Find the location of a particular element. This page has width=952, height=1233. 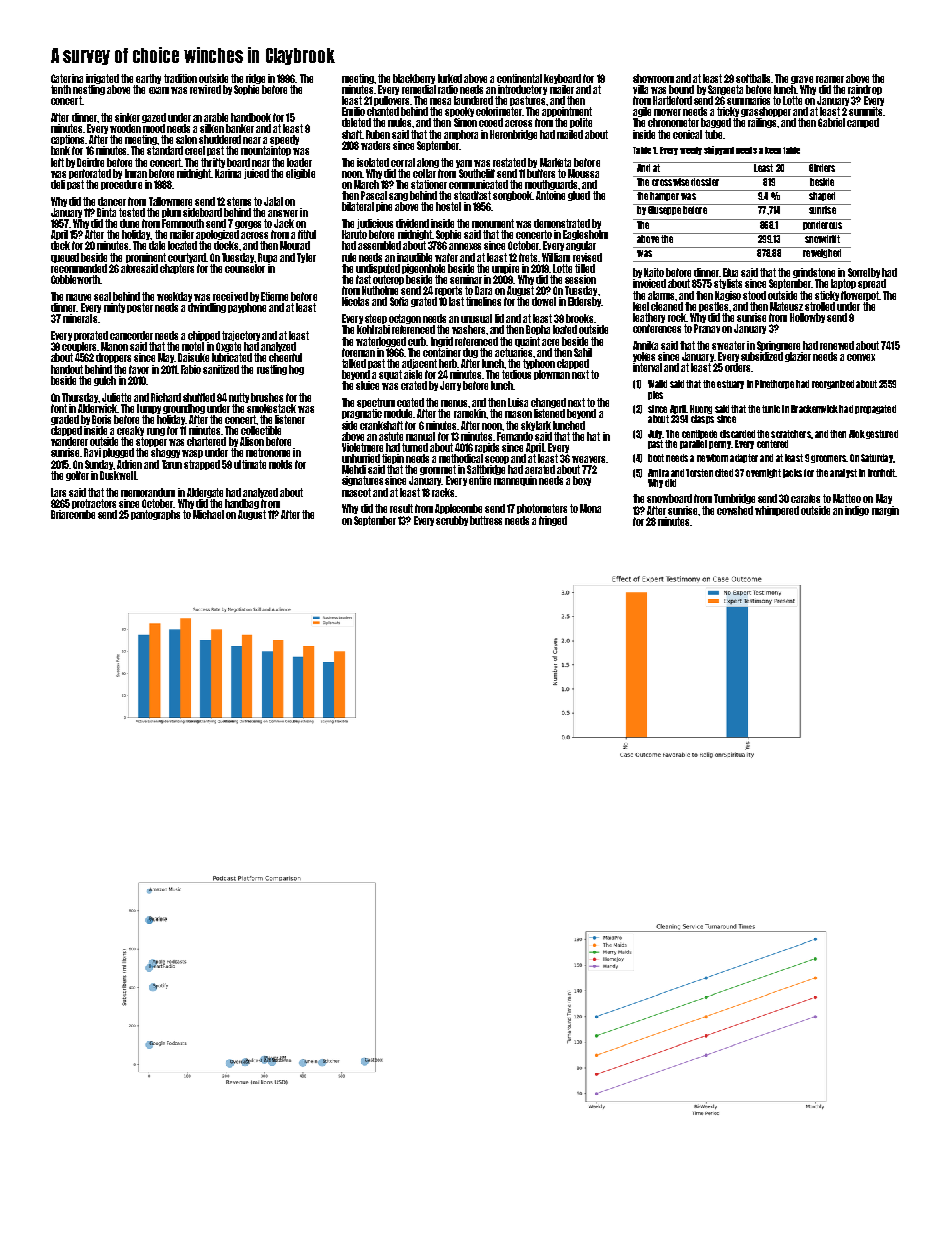

camped is located at coordinates (863, 123).
